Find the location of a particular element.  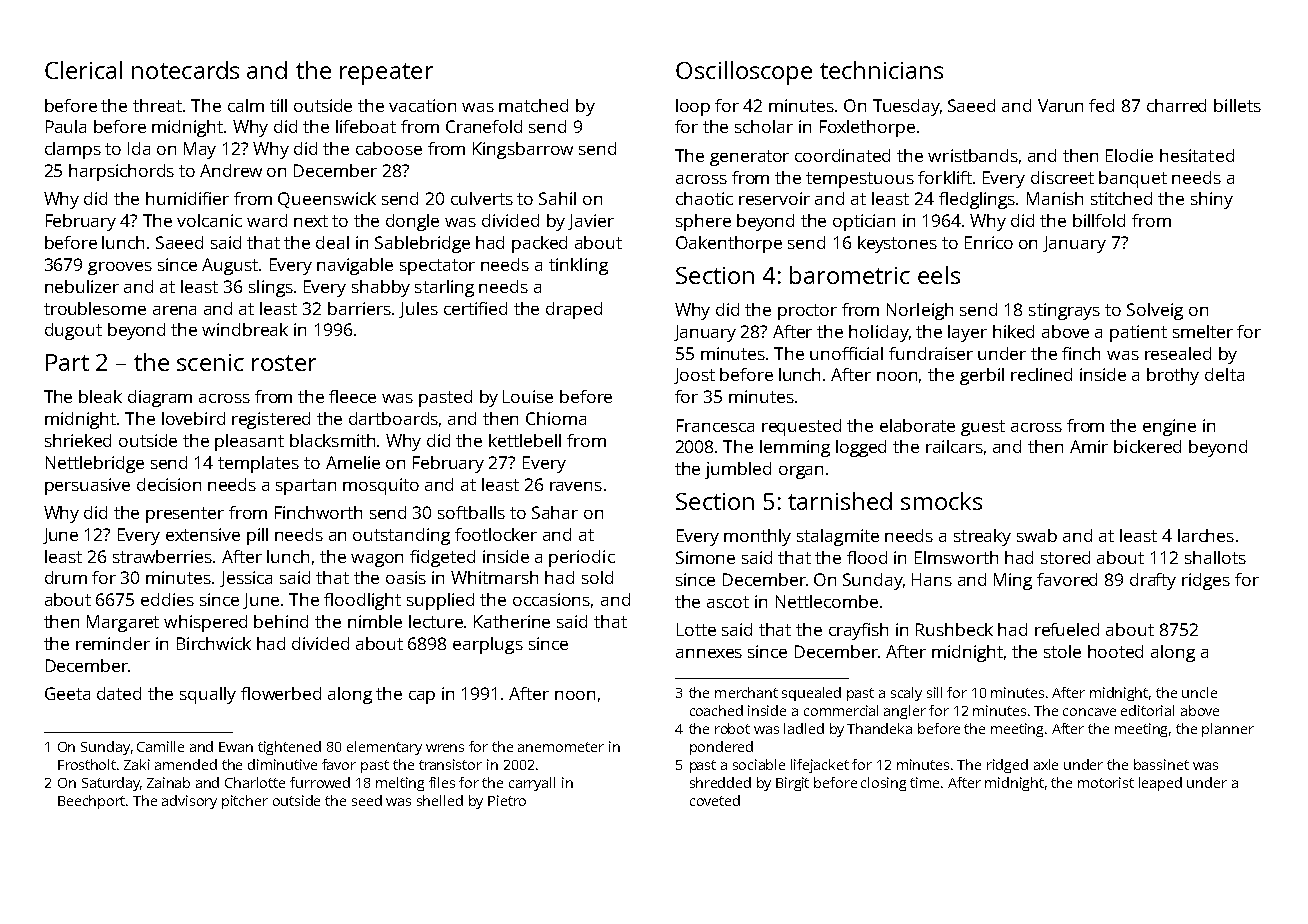

Oscilloscope is located at coordinates (744, 73).
